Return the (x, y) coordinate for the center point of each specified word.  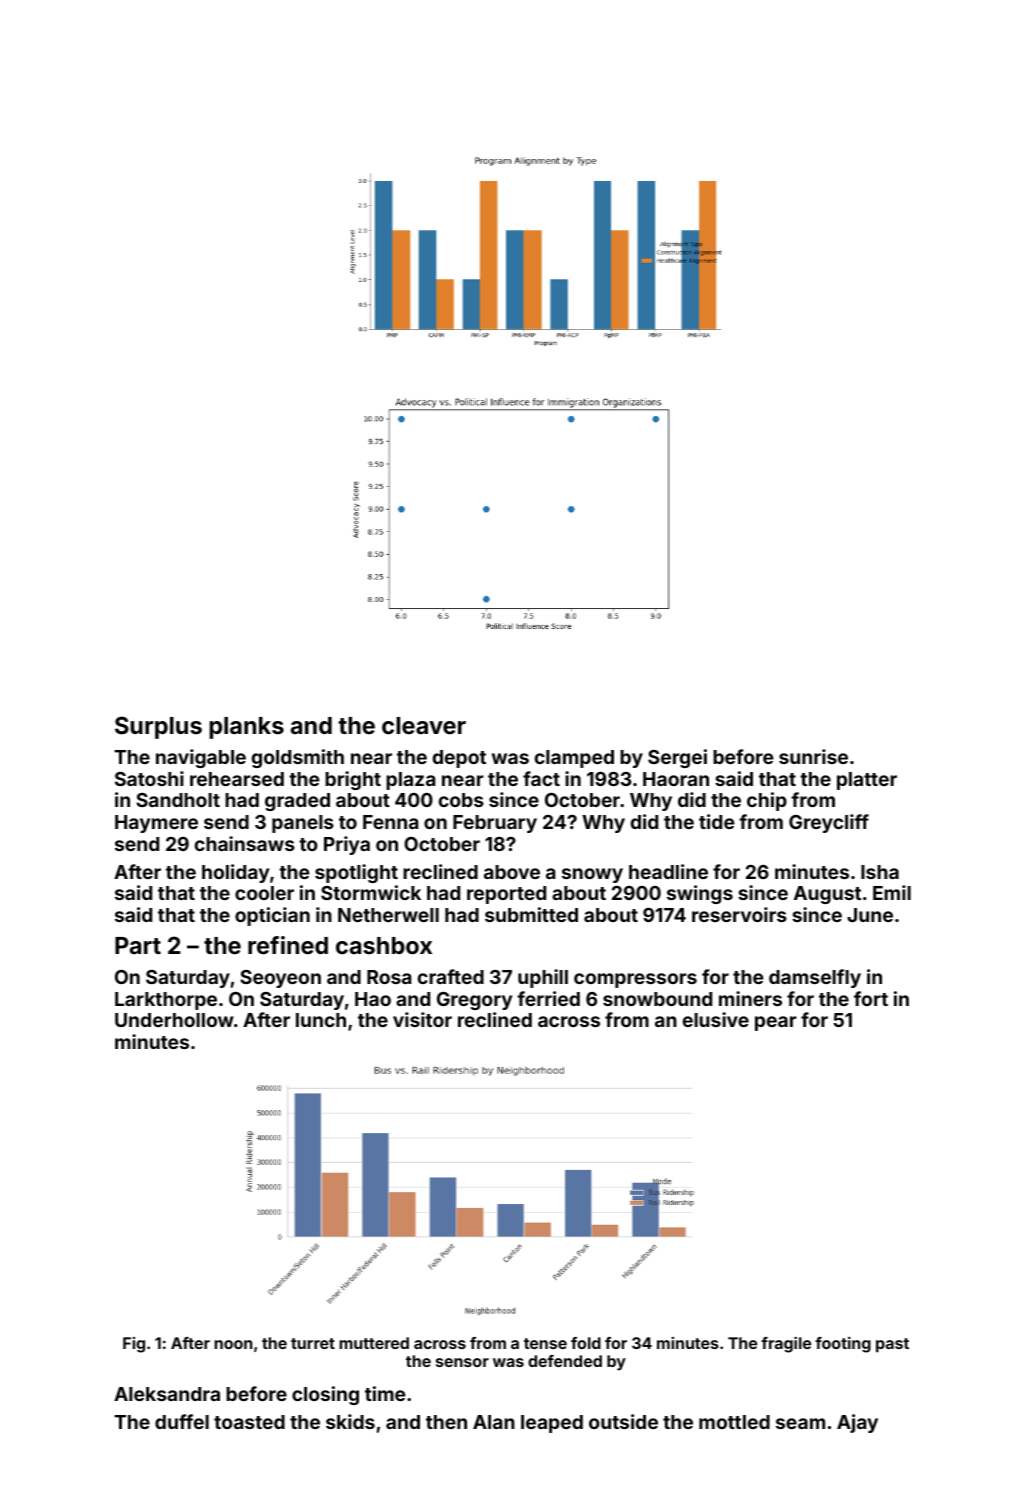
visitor (422, 1019)
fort (871, 998)
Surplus (158, 727)
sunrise (813, 756)
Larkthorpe (166, 1001)
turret (313, 1343)
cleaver (424, 726)
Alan (494, 1422)
